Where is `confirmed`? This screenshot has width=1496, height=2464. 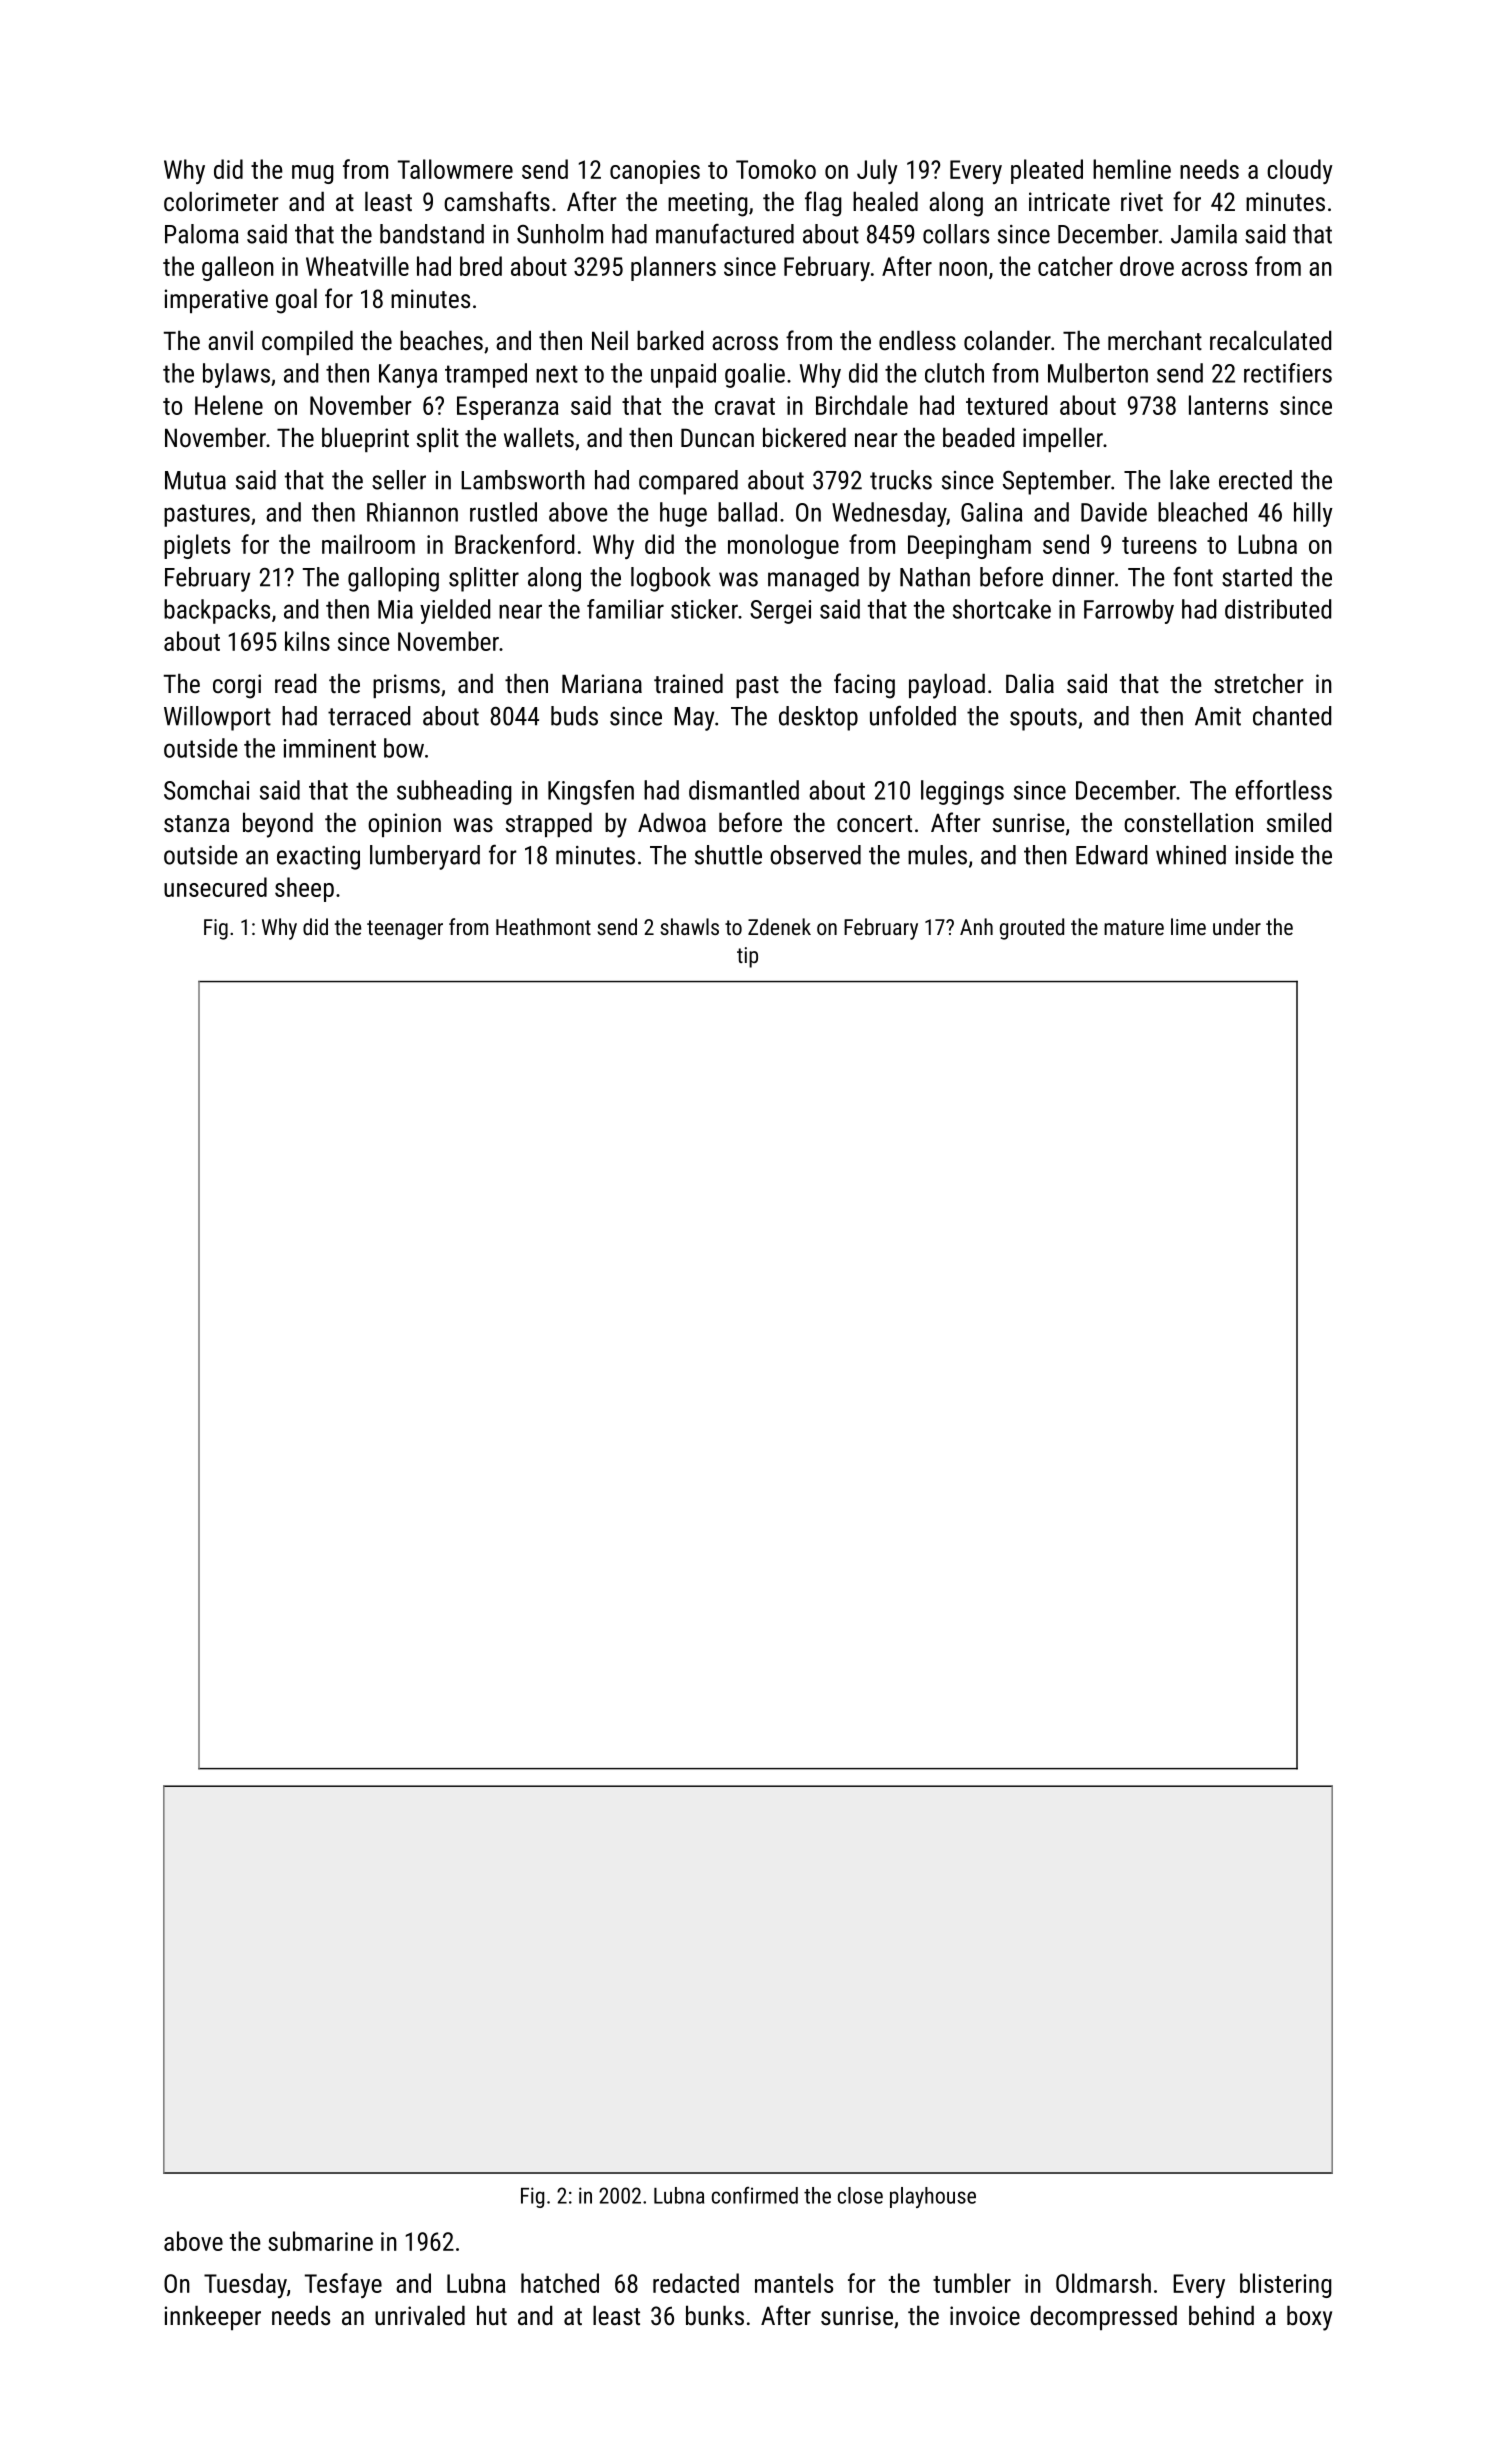 confirmed is located at coordinates (755, 2195).
